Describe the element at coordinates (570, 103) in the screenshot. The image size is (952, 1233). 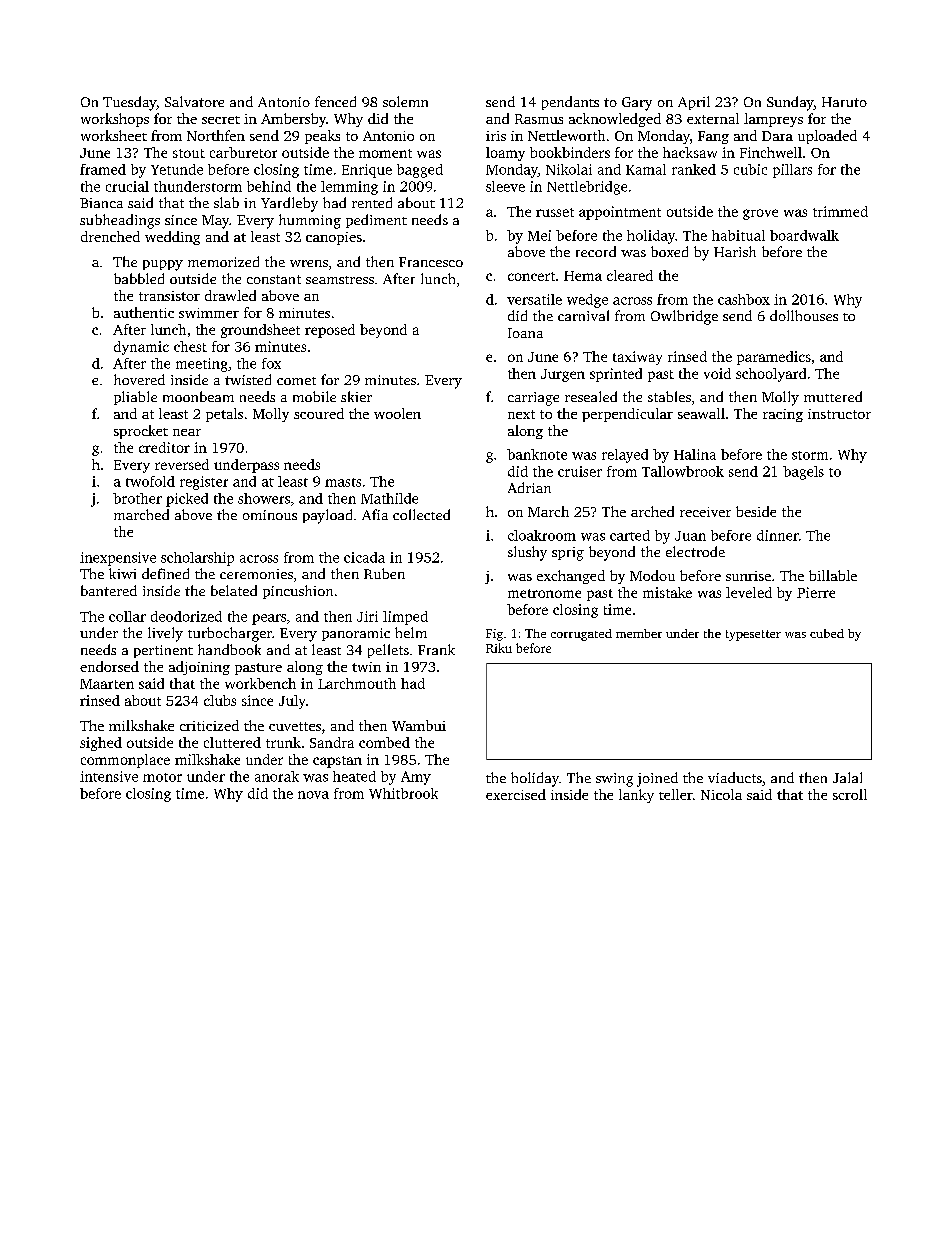
I see `pendants` at that location.
